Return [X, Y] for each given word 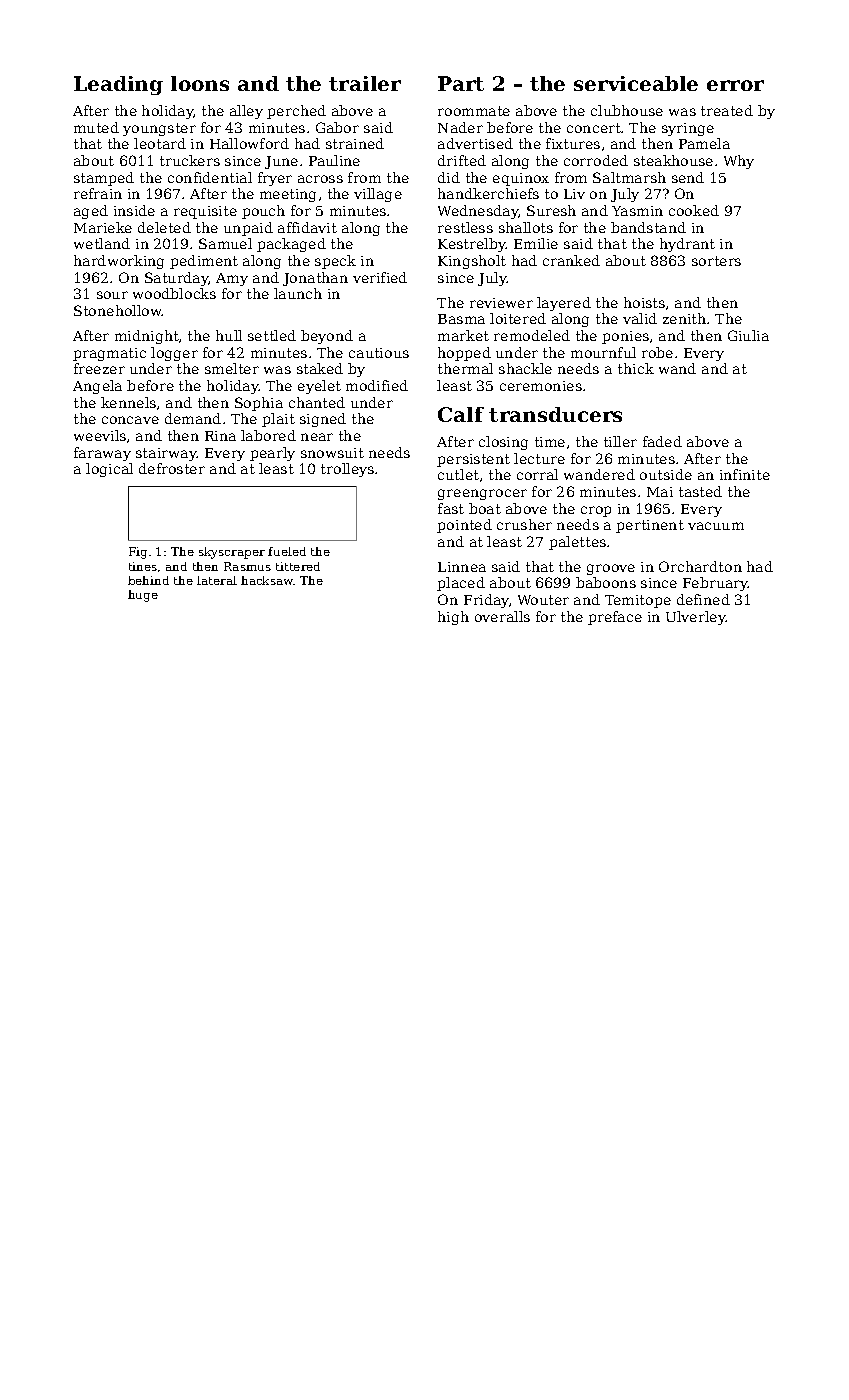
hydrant [687, 245]
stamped [104, 179]
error [735, 85]
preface [615, 618]
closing [503, 443]
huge [143, 596]
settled [272, 335]
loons [200, 83]
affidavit [307, 227]
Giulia [748, 335]
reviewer [501, 303]
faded [662, 441]
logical [109, 470]
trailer [365, 83]
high [453, 618]
